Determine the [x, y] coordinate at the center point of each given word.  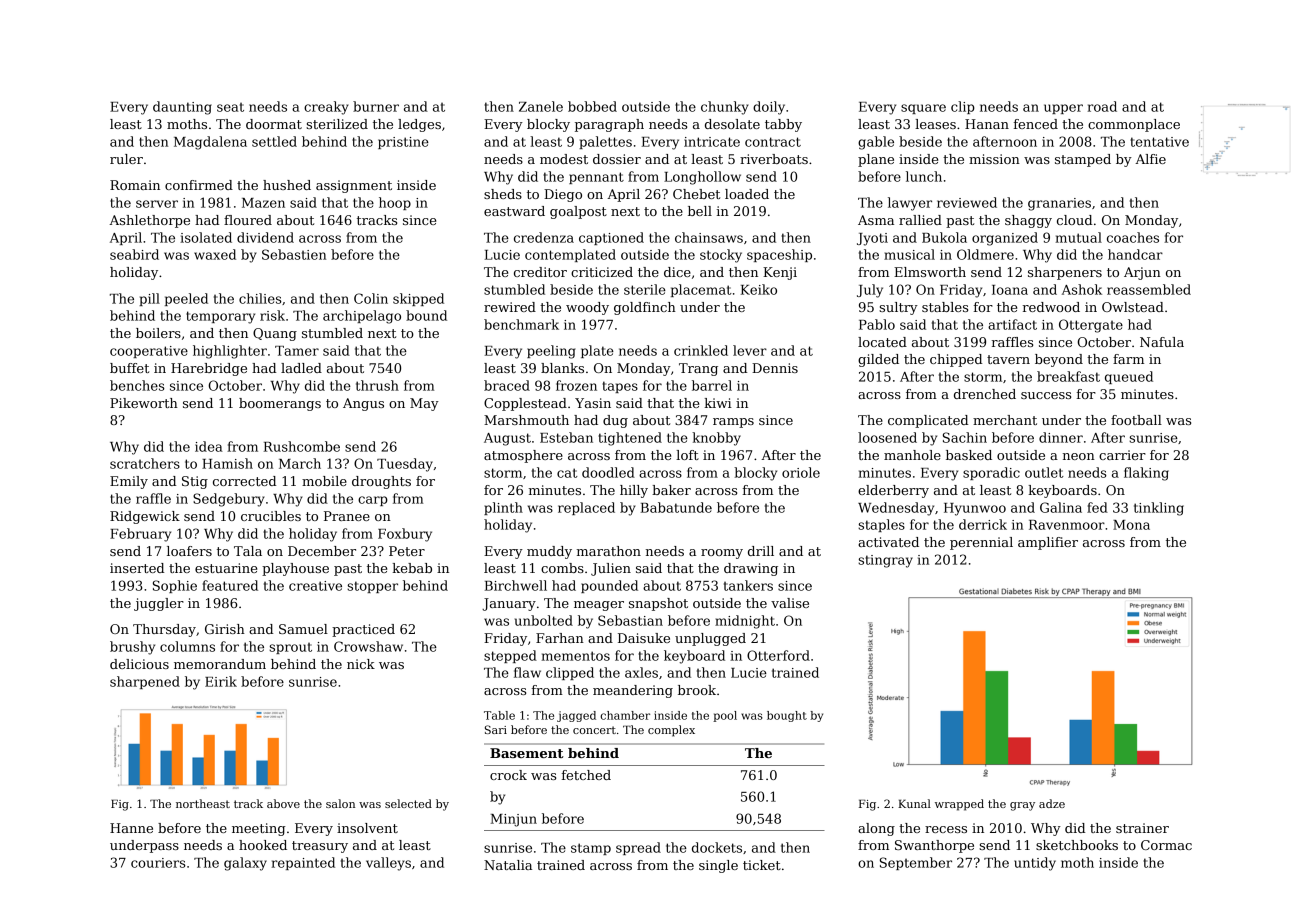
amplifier [1048, 543]
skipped [418, 299]
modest [564, 159]
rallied [920, 220]
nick [361, 664]
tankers [748, 585]
